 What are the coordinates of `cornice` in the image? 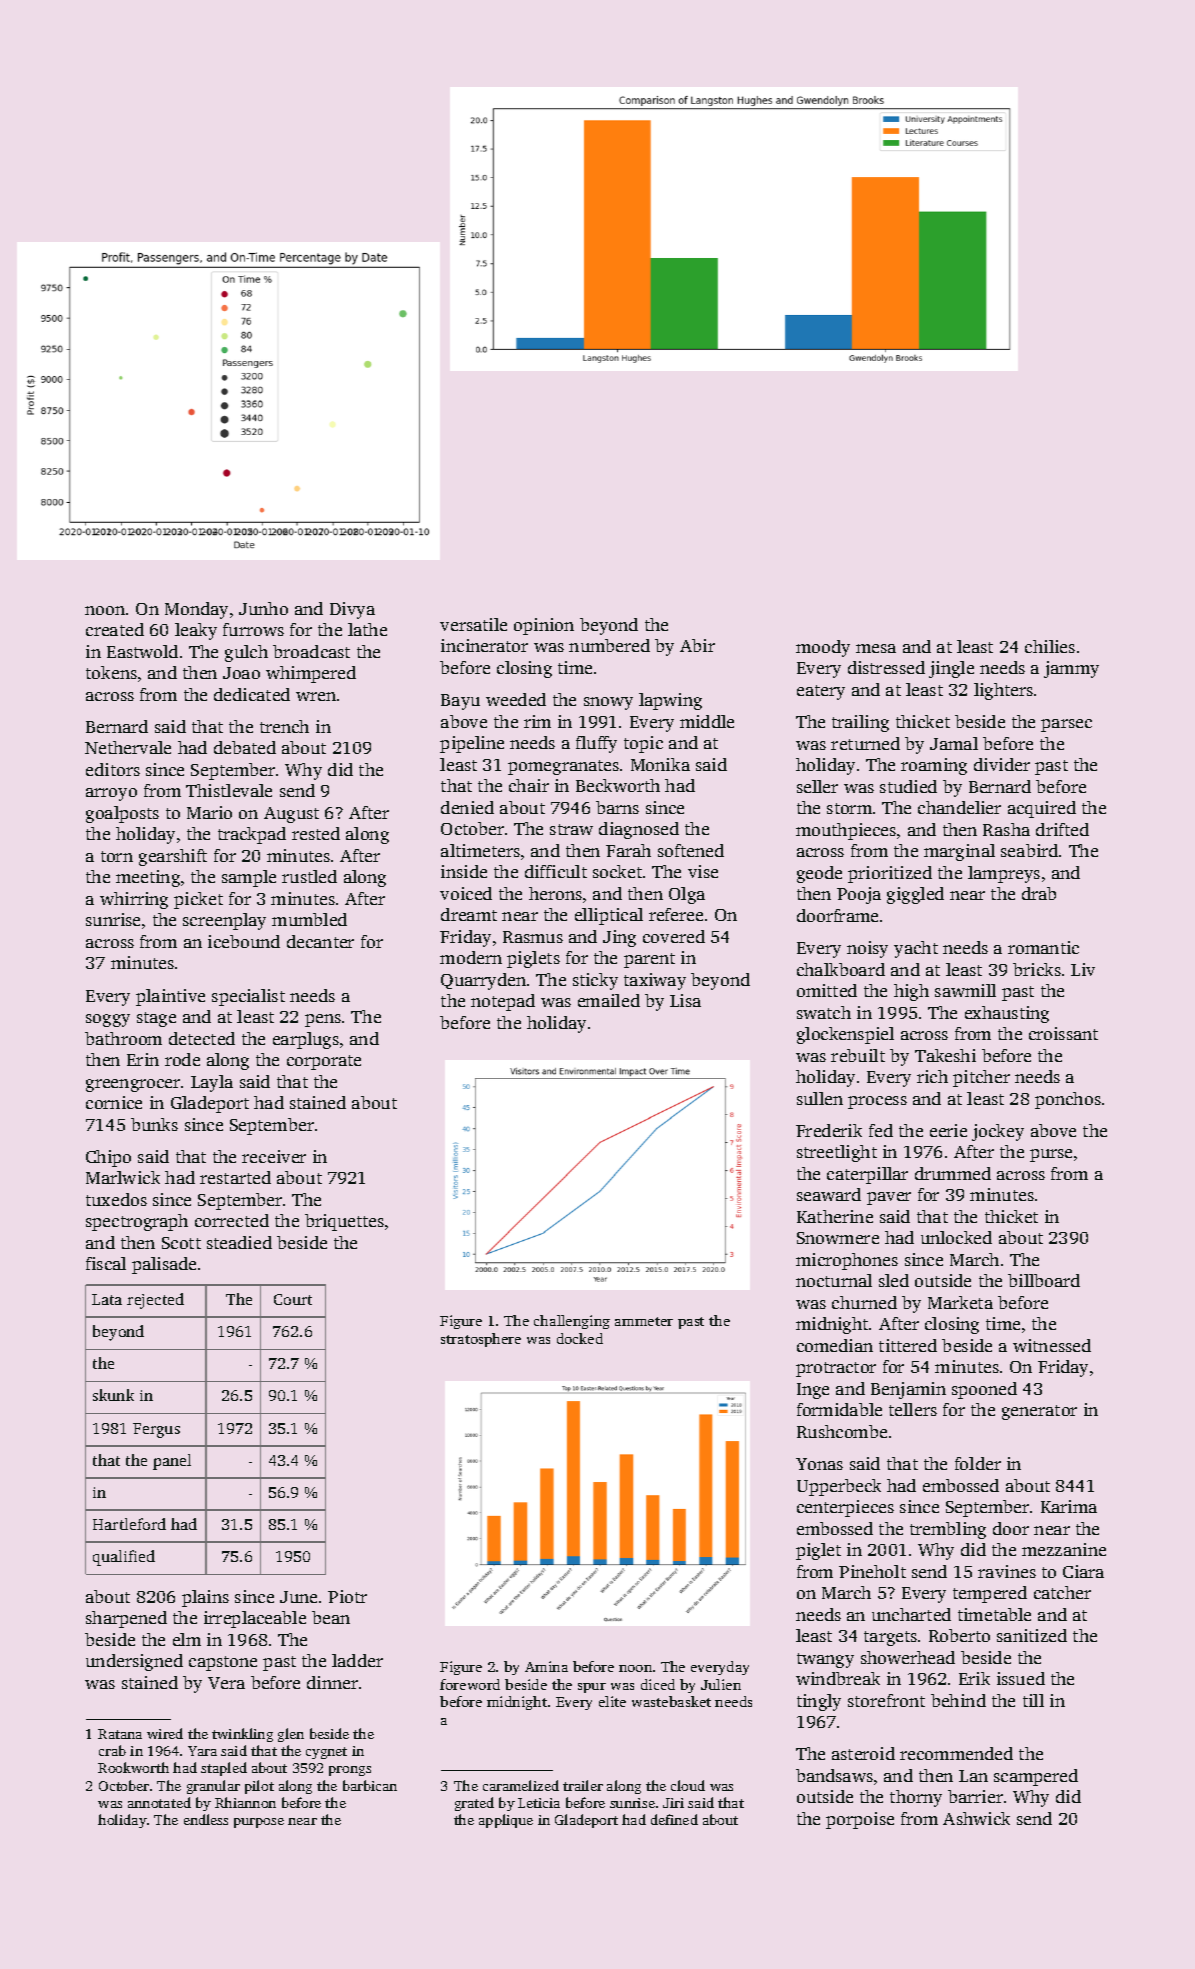 It's located at (114, 1102).
